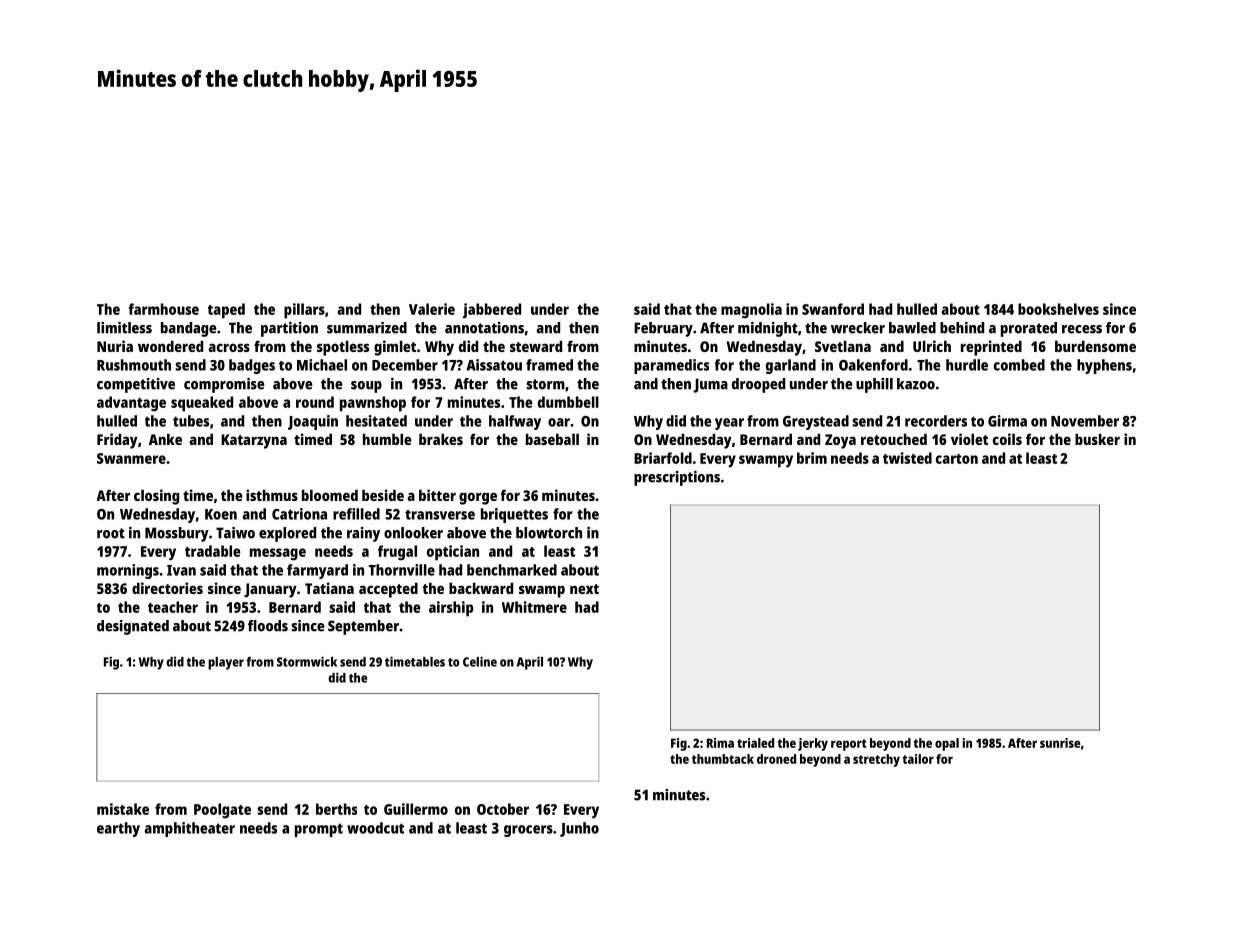 Image resolution: width=1233 pixels, height=952 pixels. I want to click on paramedics, so click(671, 366).
